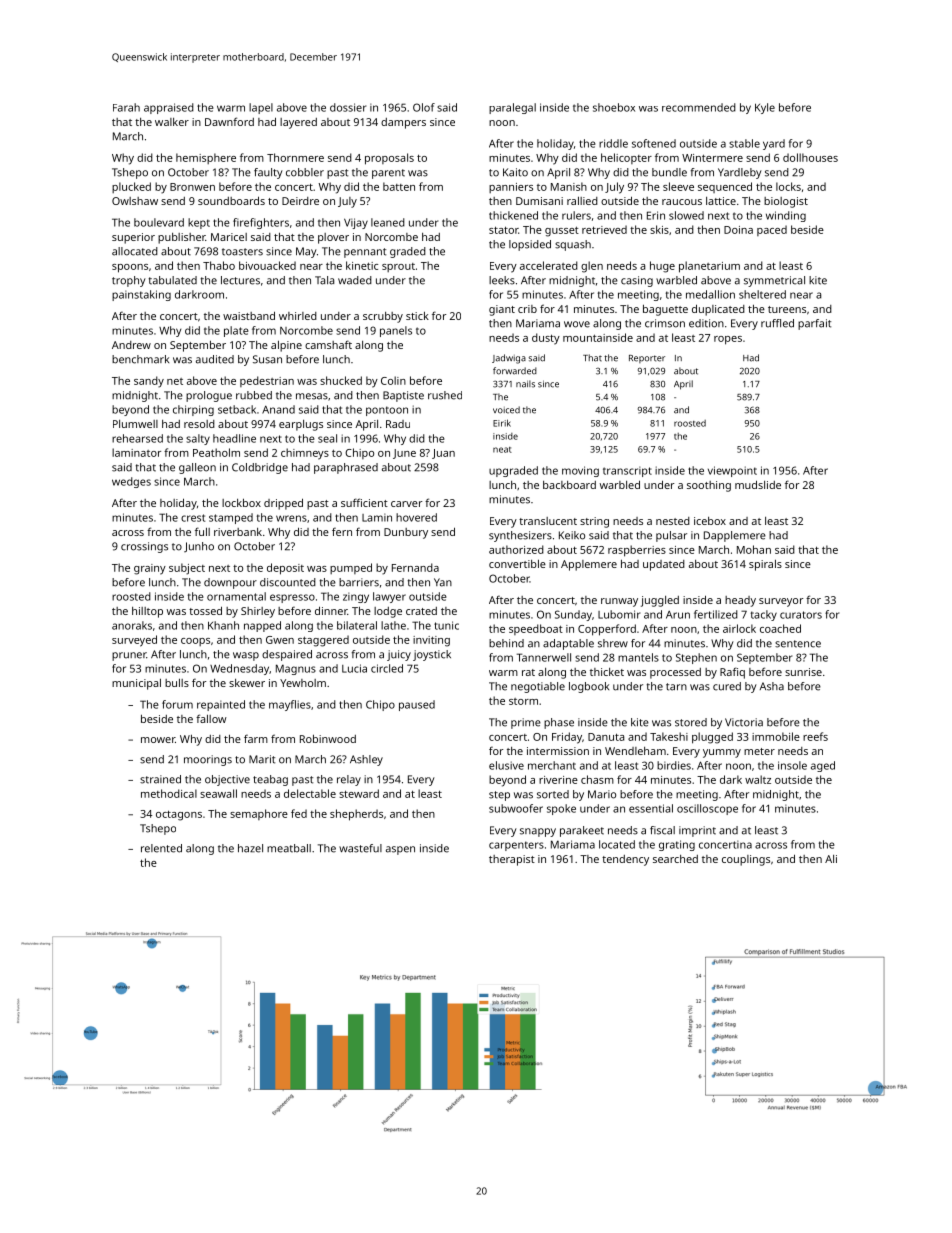  Describe the element at coordinates (161, 848) in the screenshot. I see `relented` at that location.
